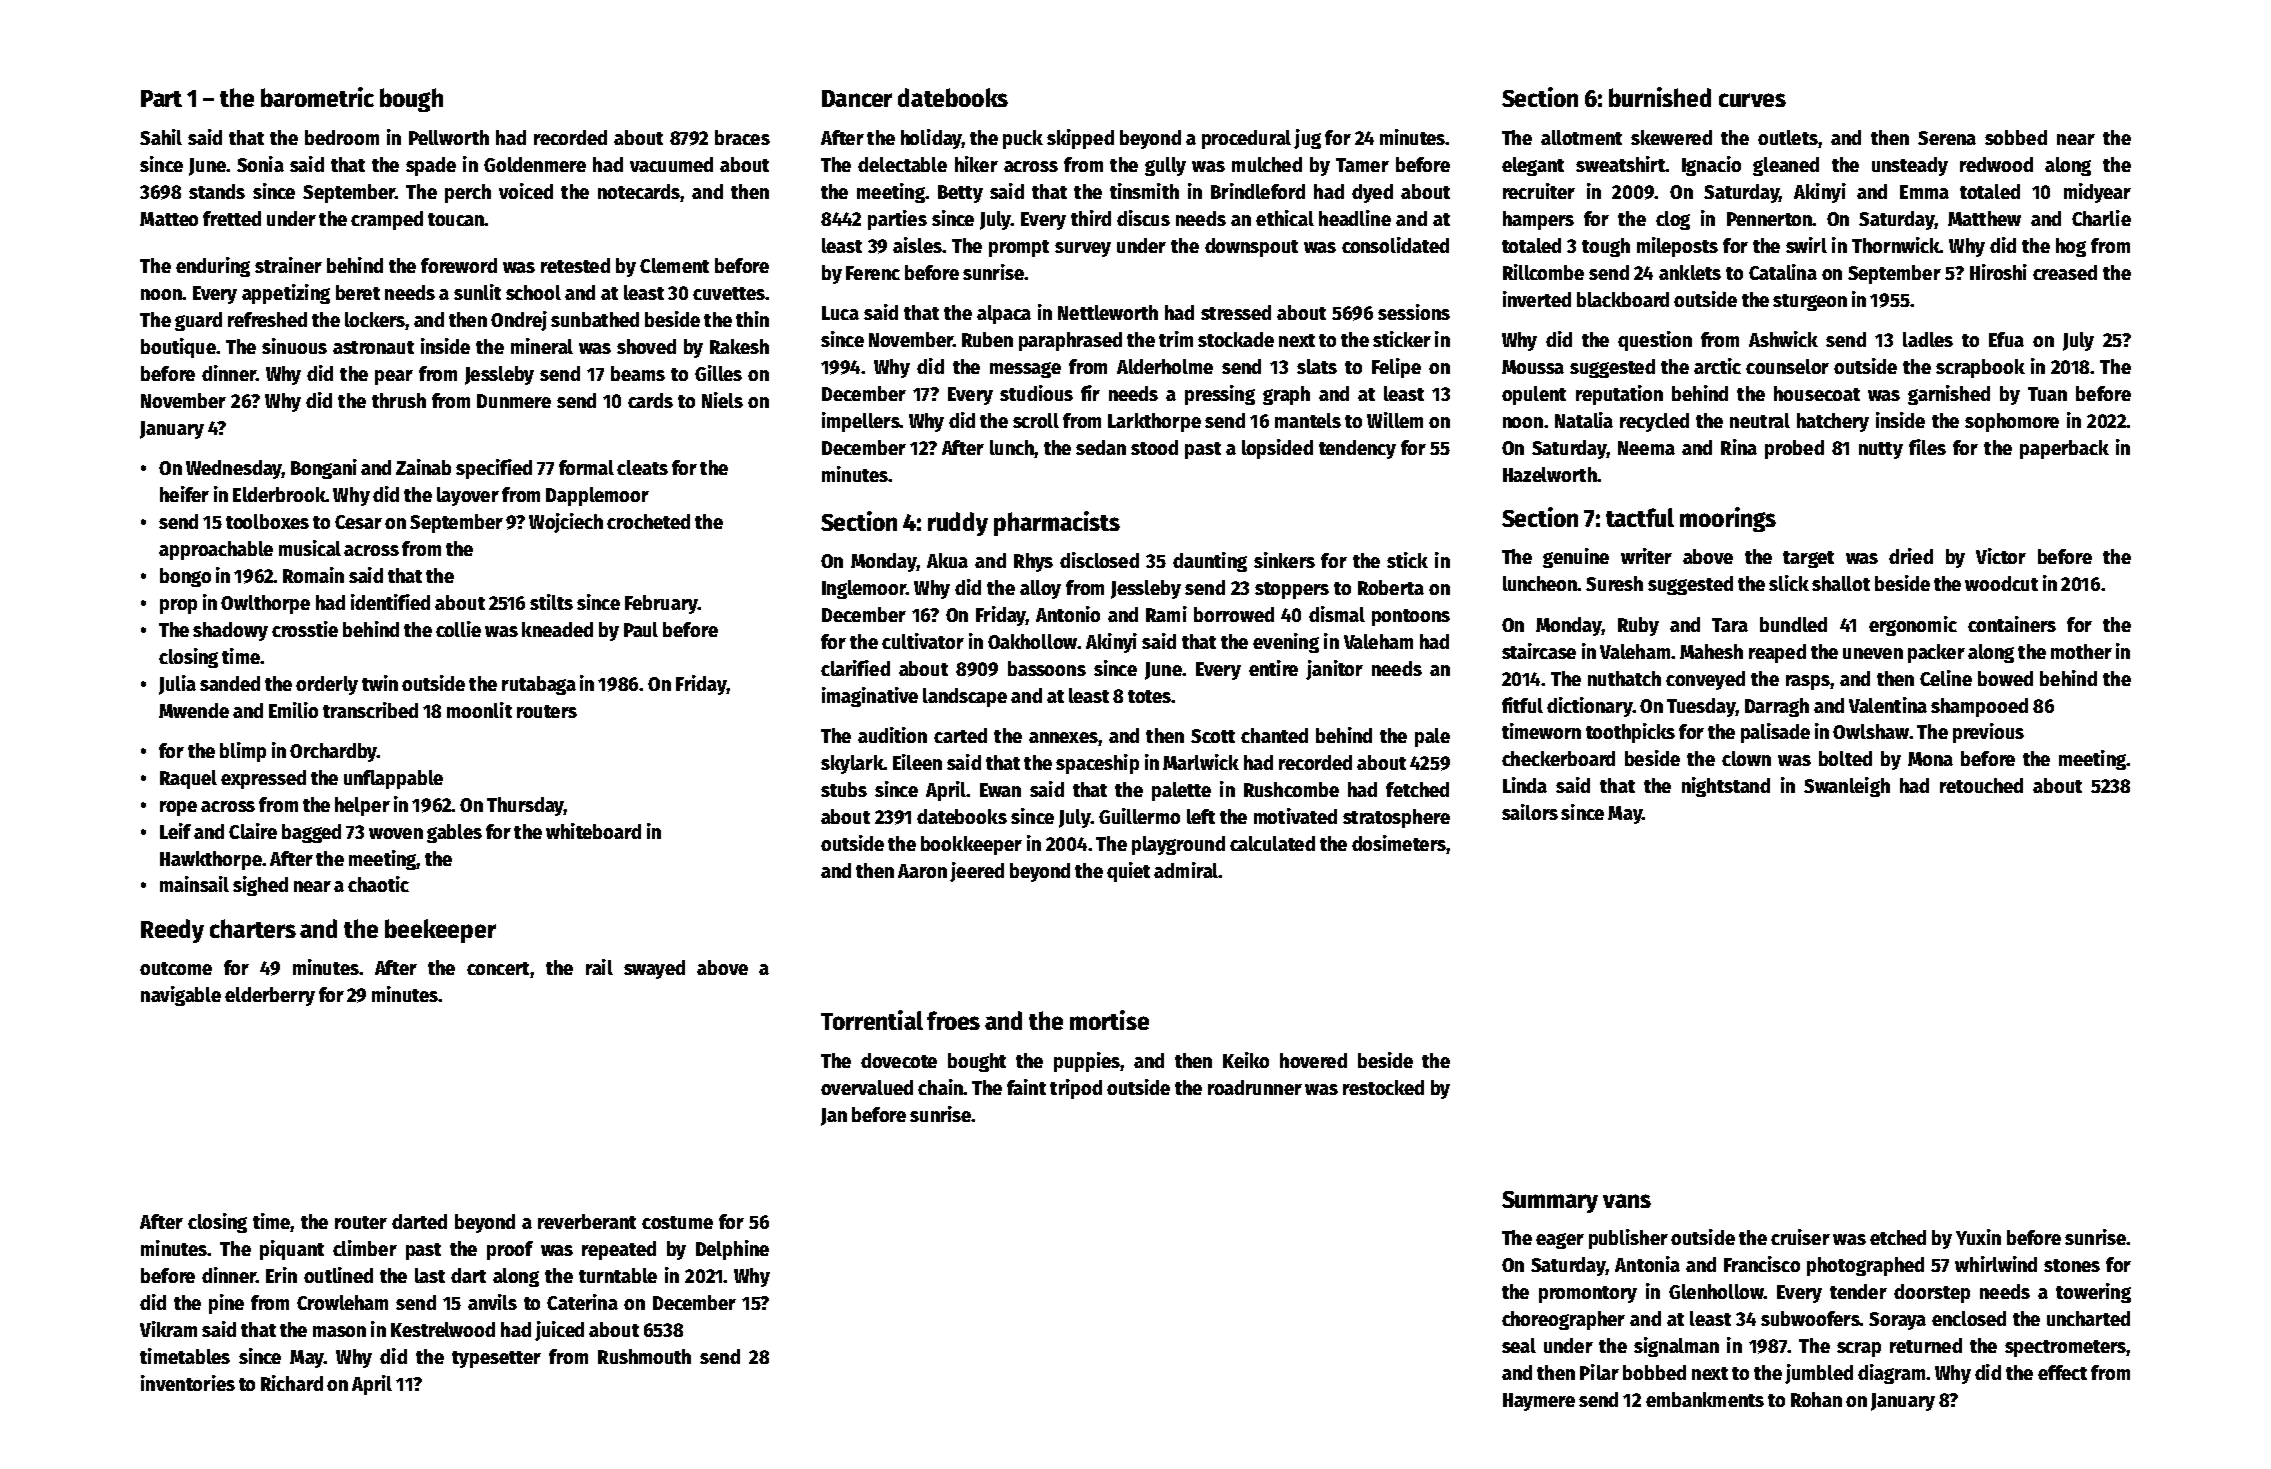 Image resolution: width=2271 pixels, height=1469 pixels. Describe the element at coordinates (971, 845) in the image. I see `bookkeeper` at that location.
